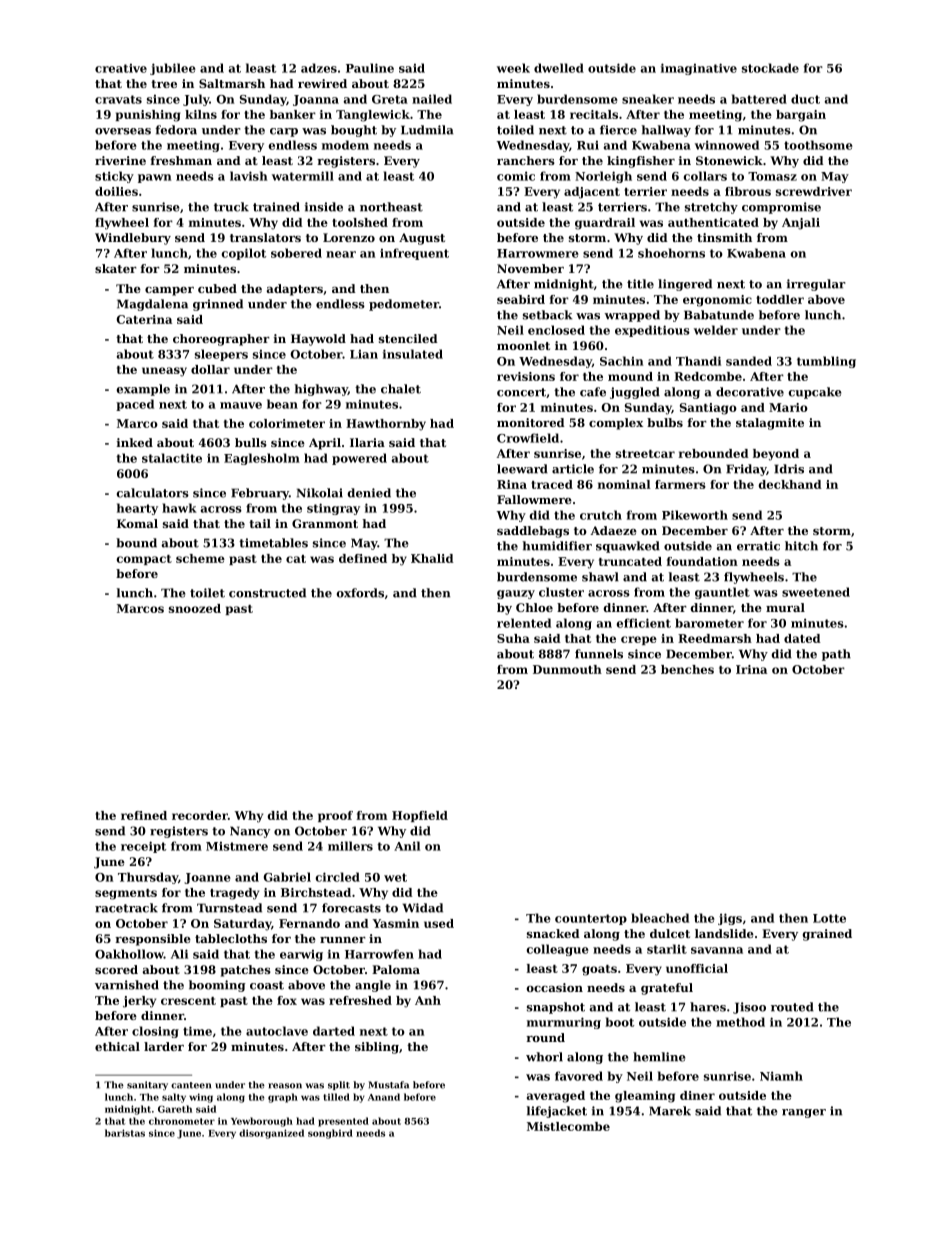 This screenshot has width=952, height=1233. Describe the element at coordinates (802, 638) in the screenshot. I see `dated` at that location.
